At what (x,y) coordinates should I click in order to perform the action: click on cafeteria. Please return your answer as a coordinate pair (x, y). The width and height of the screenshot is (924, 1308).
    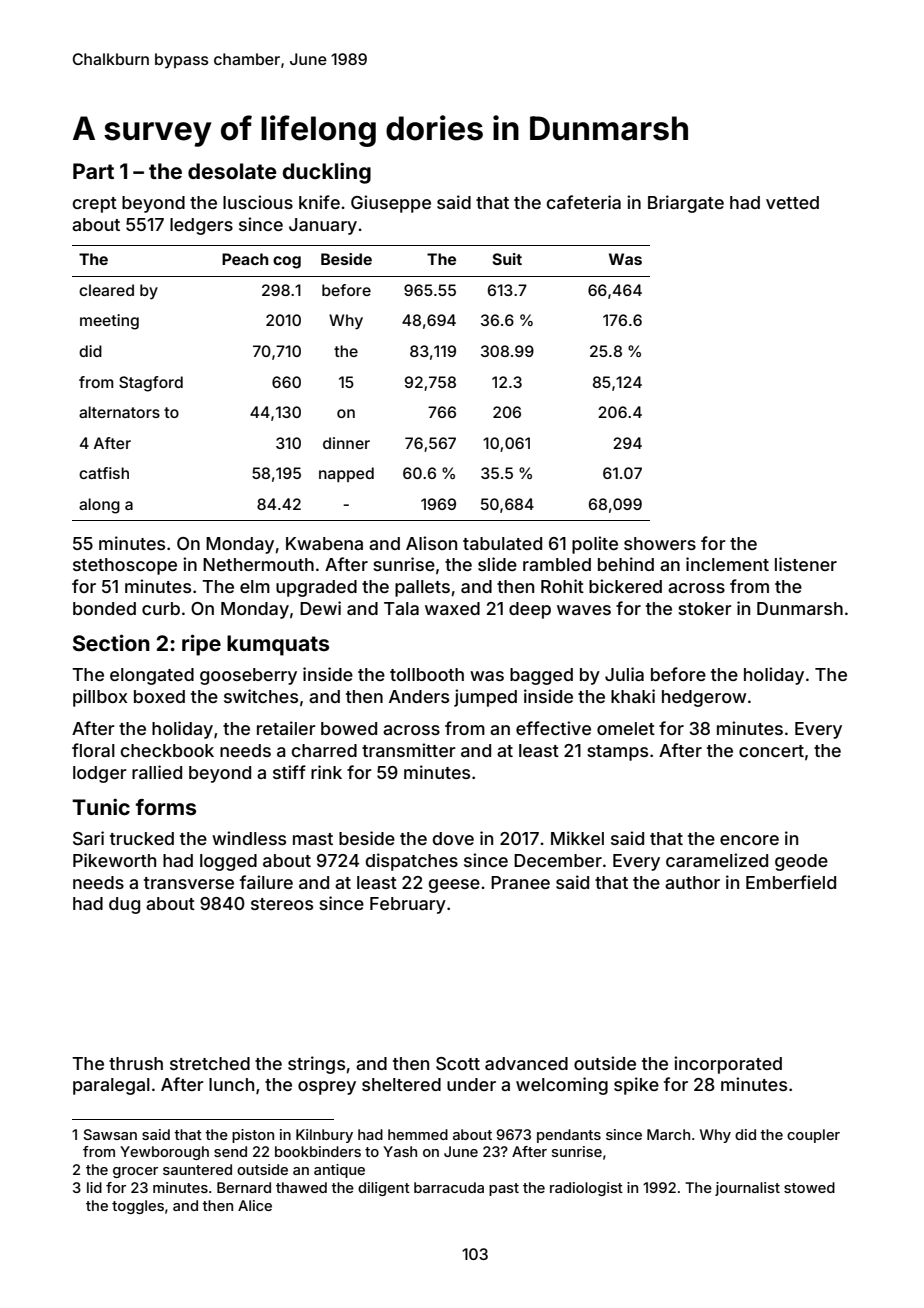
    Looking at the image, I should click on (584, 202).
